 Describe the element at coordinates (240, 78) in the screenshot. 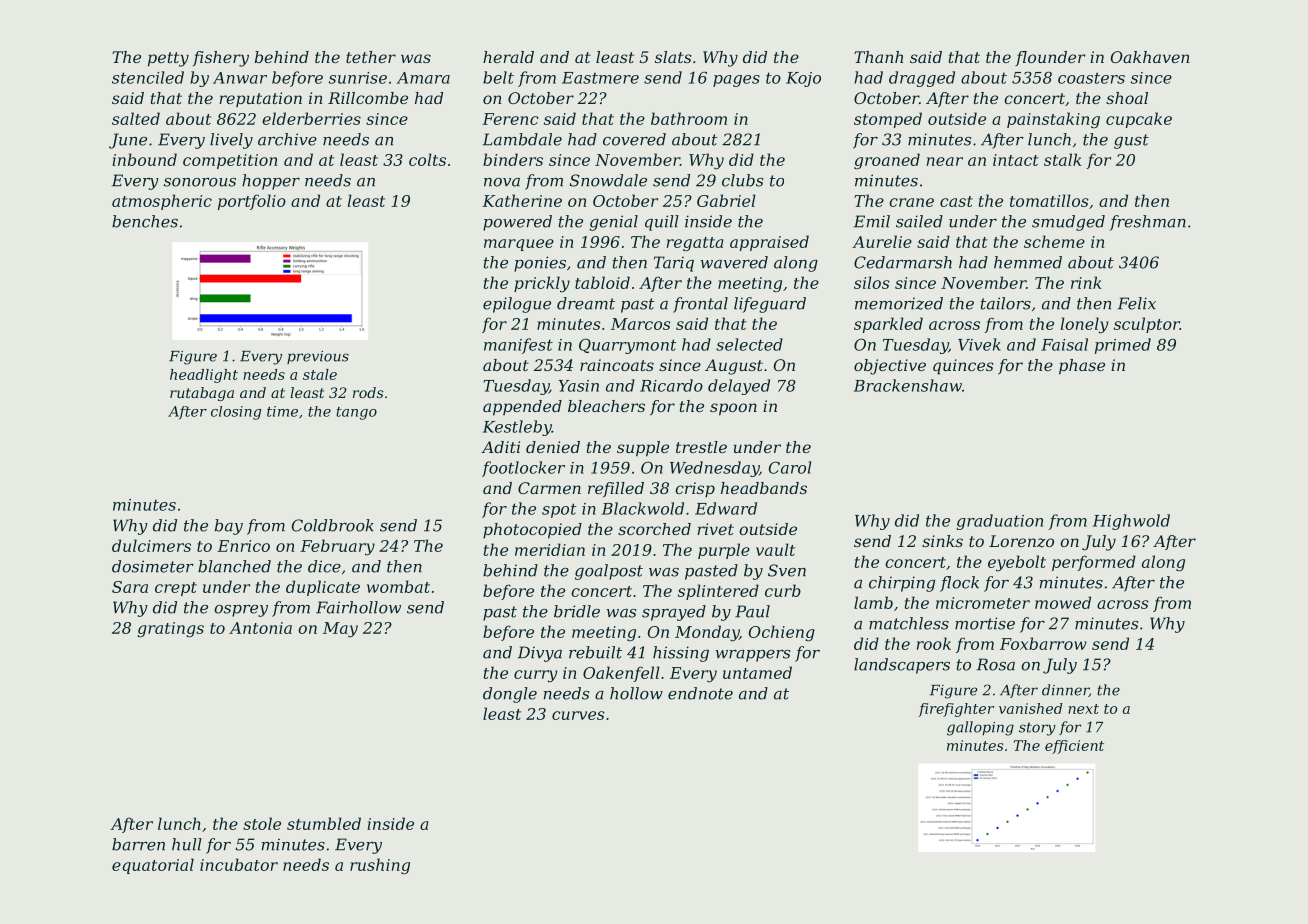

I see `Anwar` at that location.
